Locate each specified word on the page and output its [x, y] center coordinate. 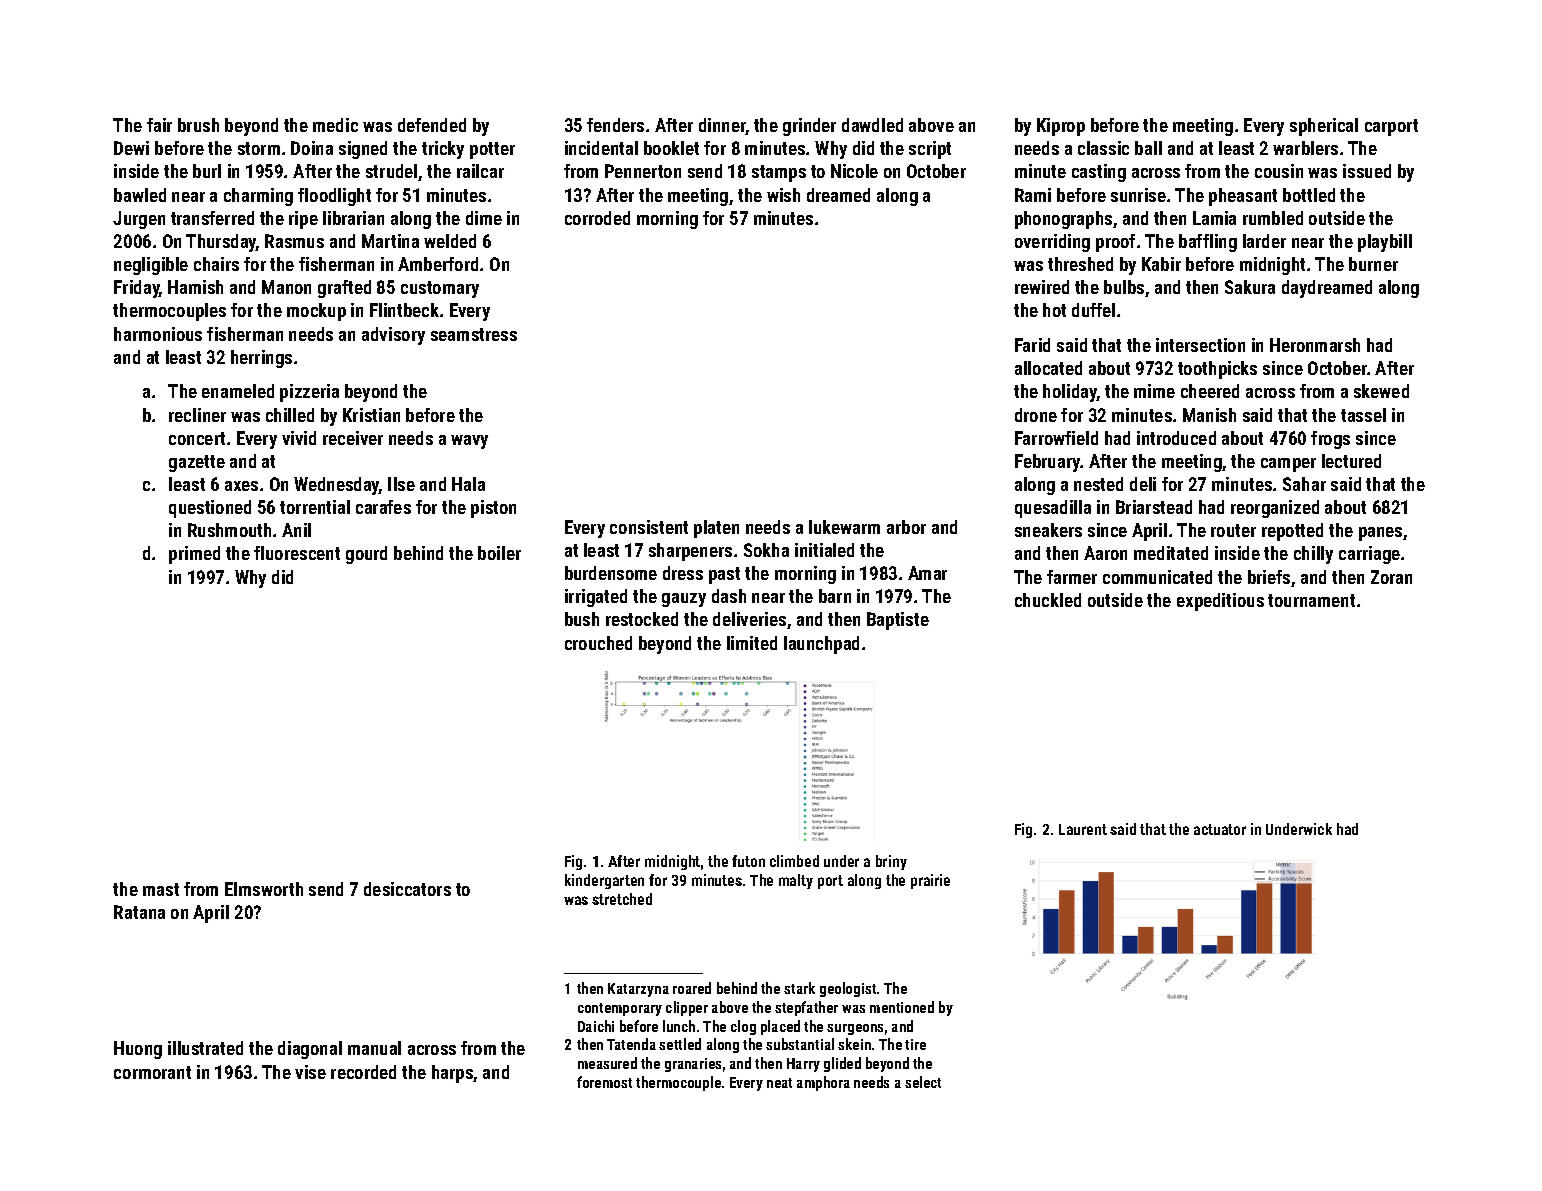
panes [1380, 534]
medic [335, 125]
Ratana [139, 912]
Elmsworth [264, 889]
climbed [794, 861]
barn [835, 596]
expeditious [1220, 602]
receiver [353, 438]
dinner [722, 126]
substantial [800, 1044]
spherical [1324, 127]
